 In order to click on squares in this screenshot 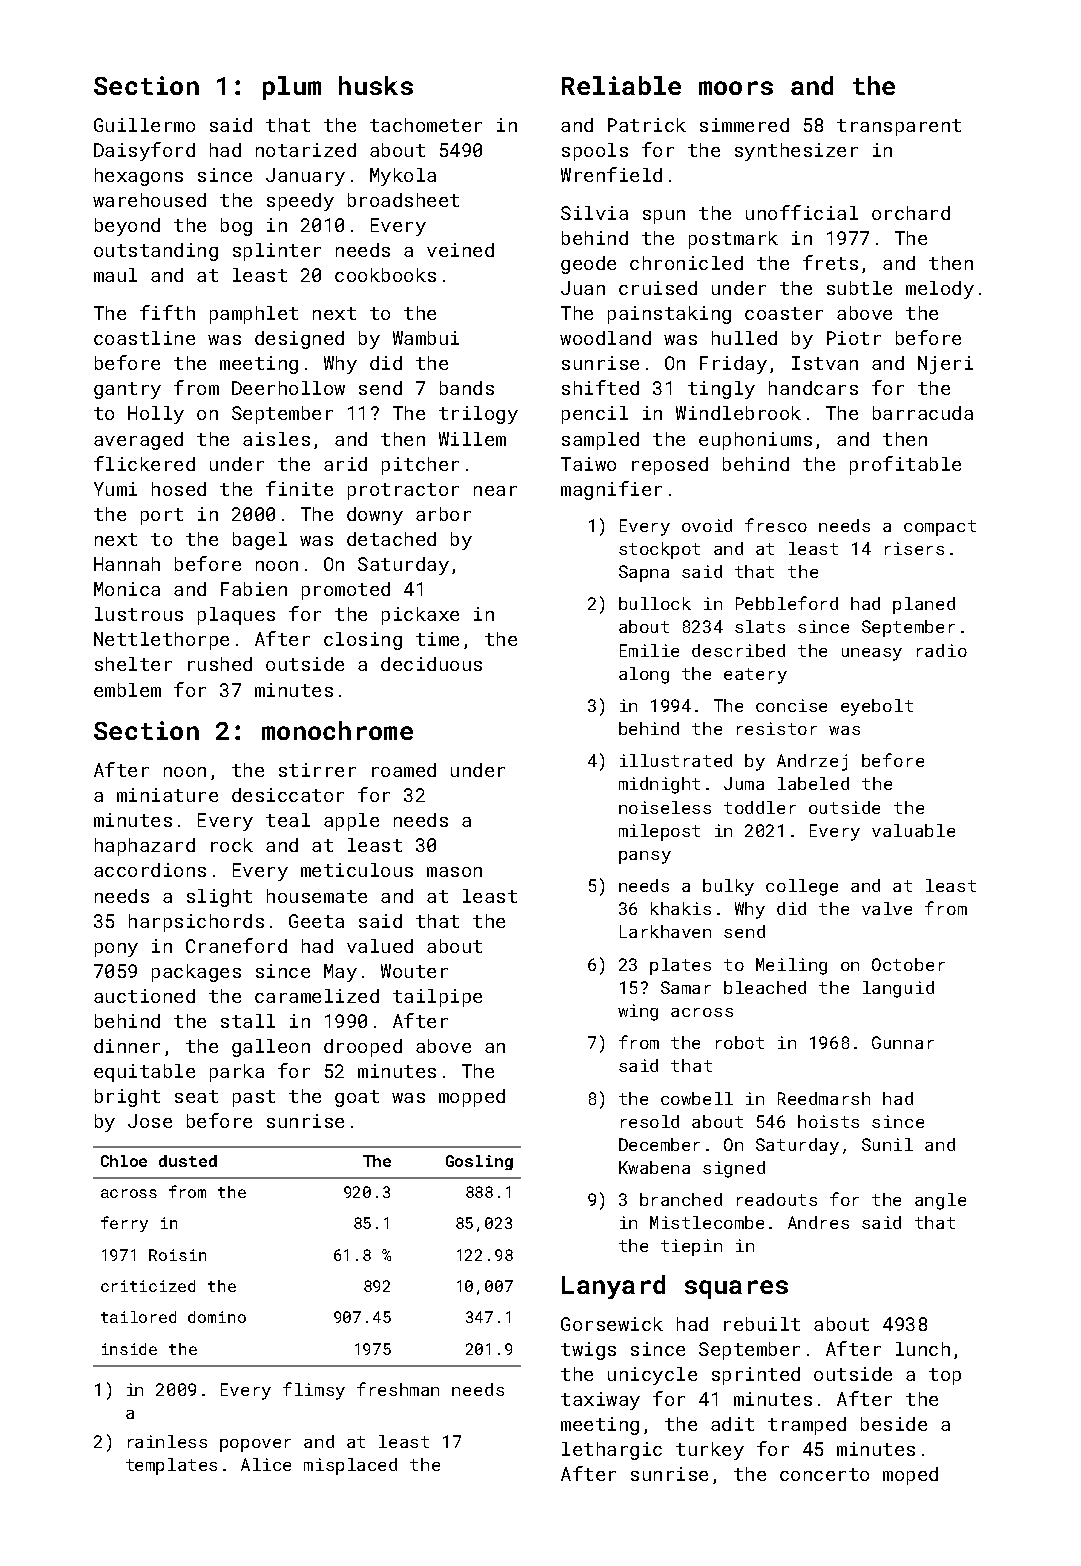, I will do `click(736, 1289)`.
